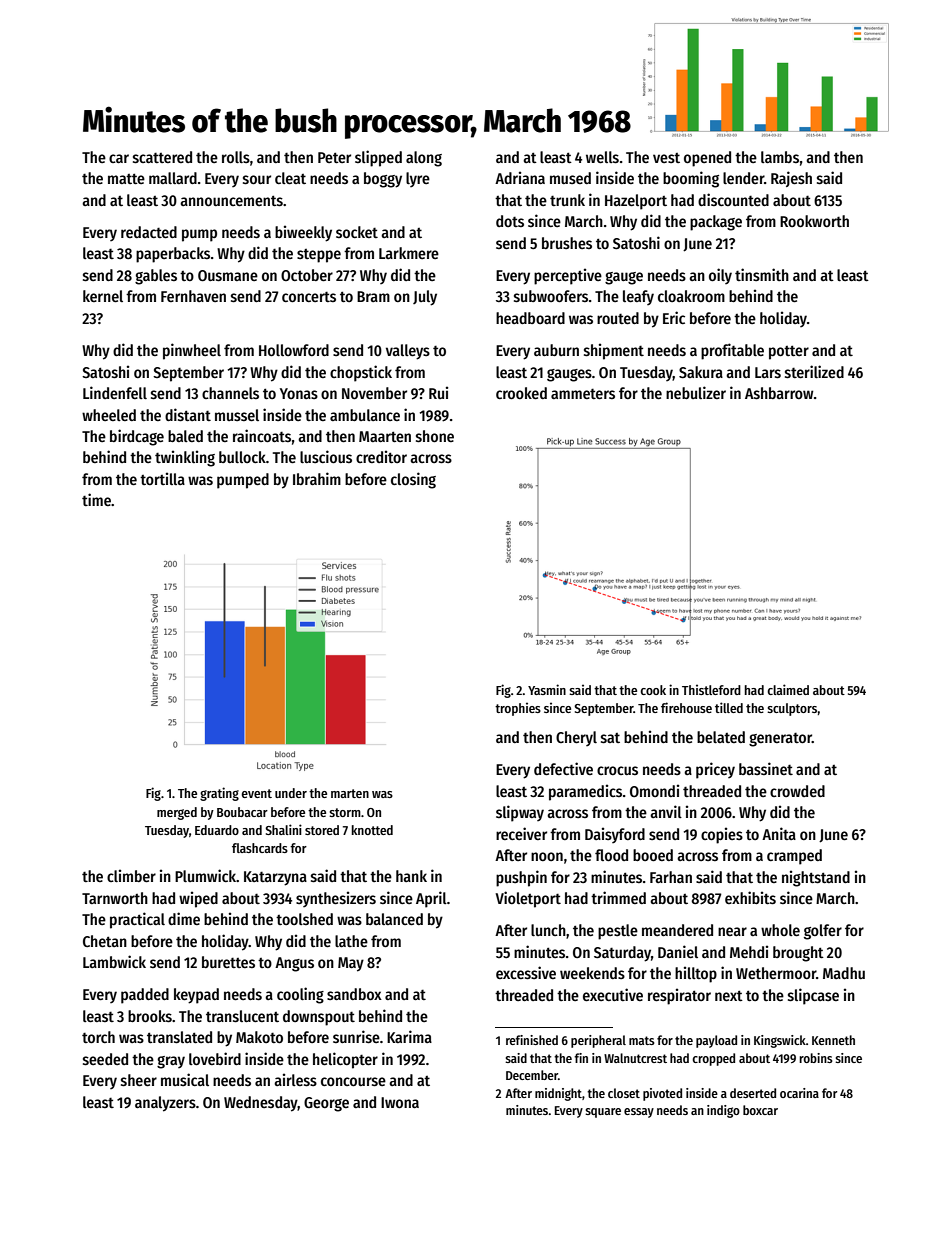  What do you see at coordinates (548, 930) in the page?
I see `lunch` at bounding box center [548, 930].
